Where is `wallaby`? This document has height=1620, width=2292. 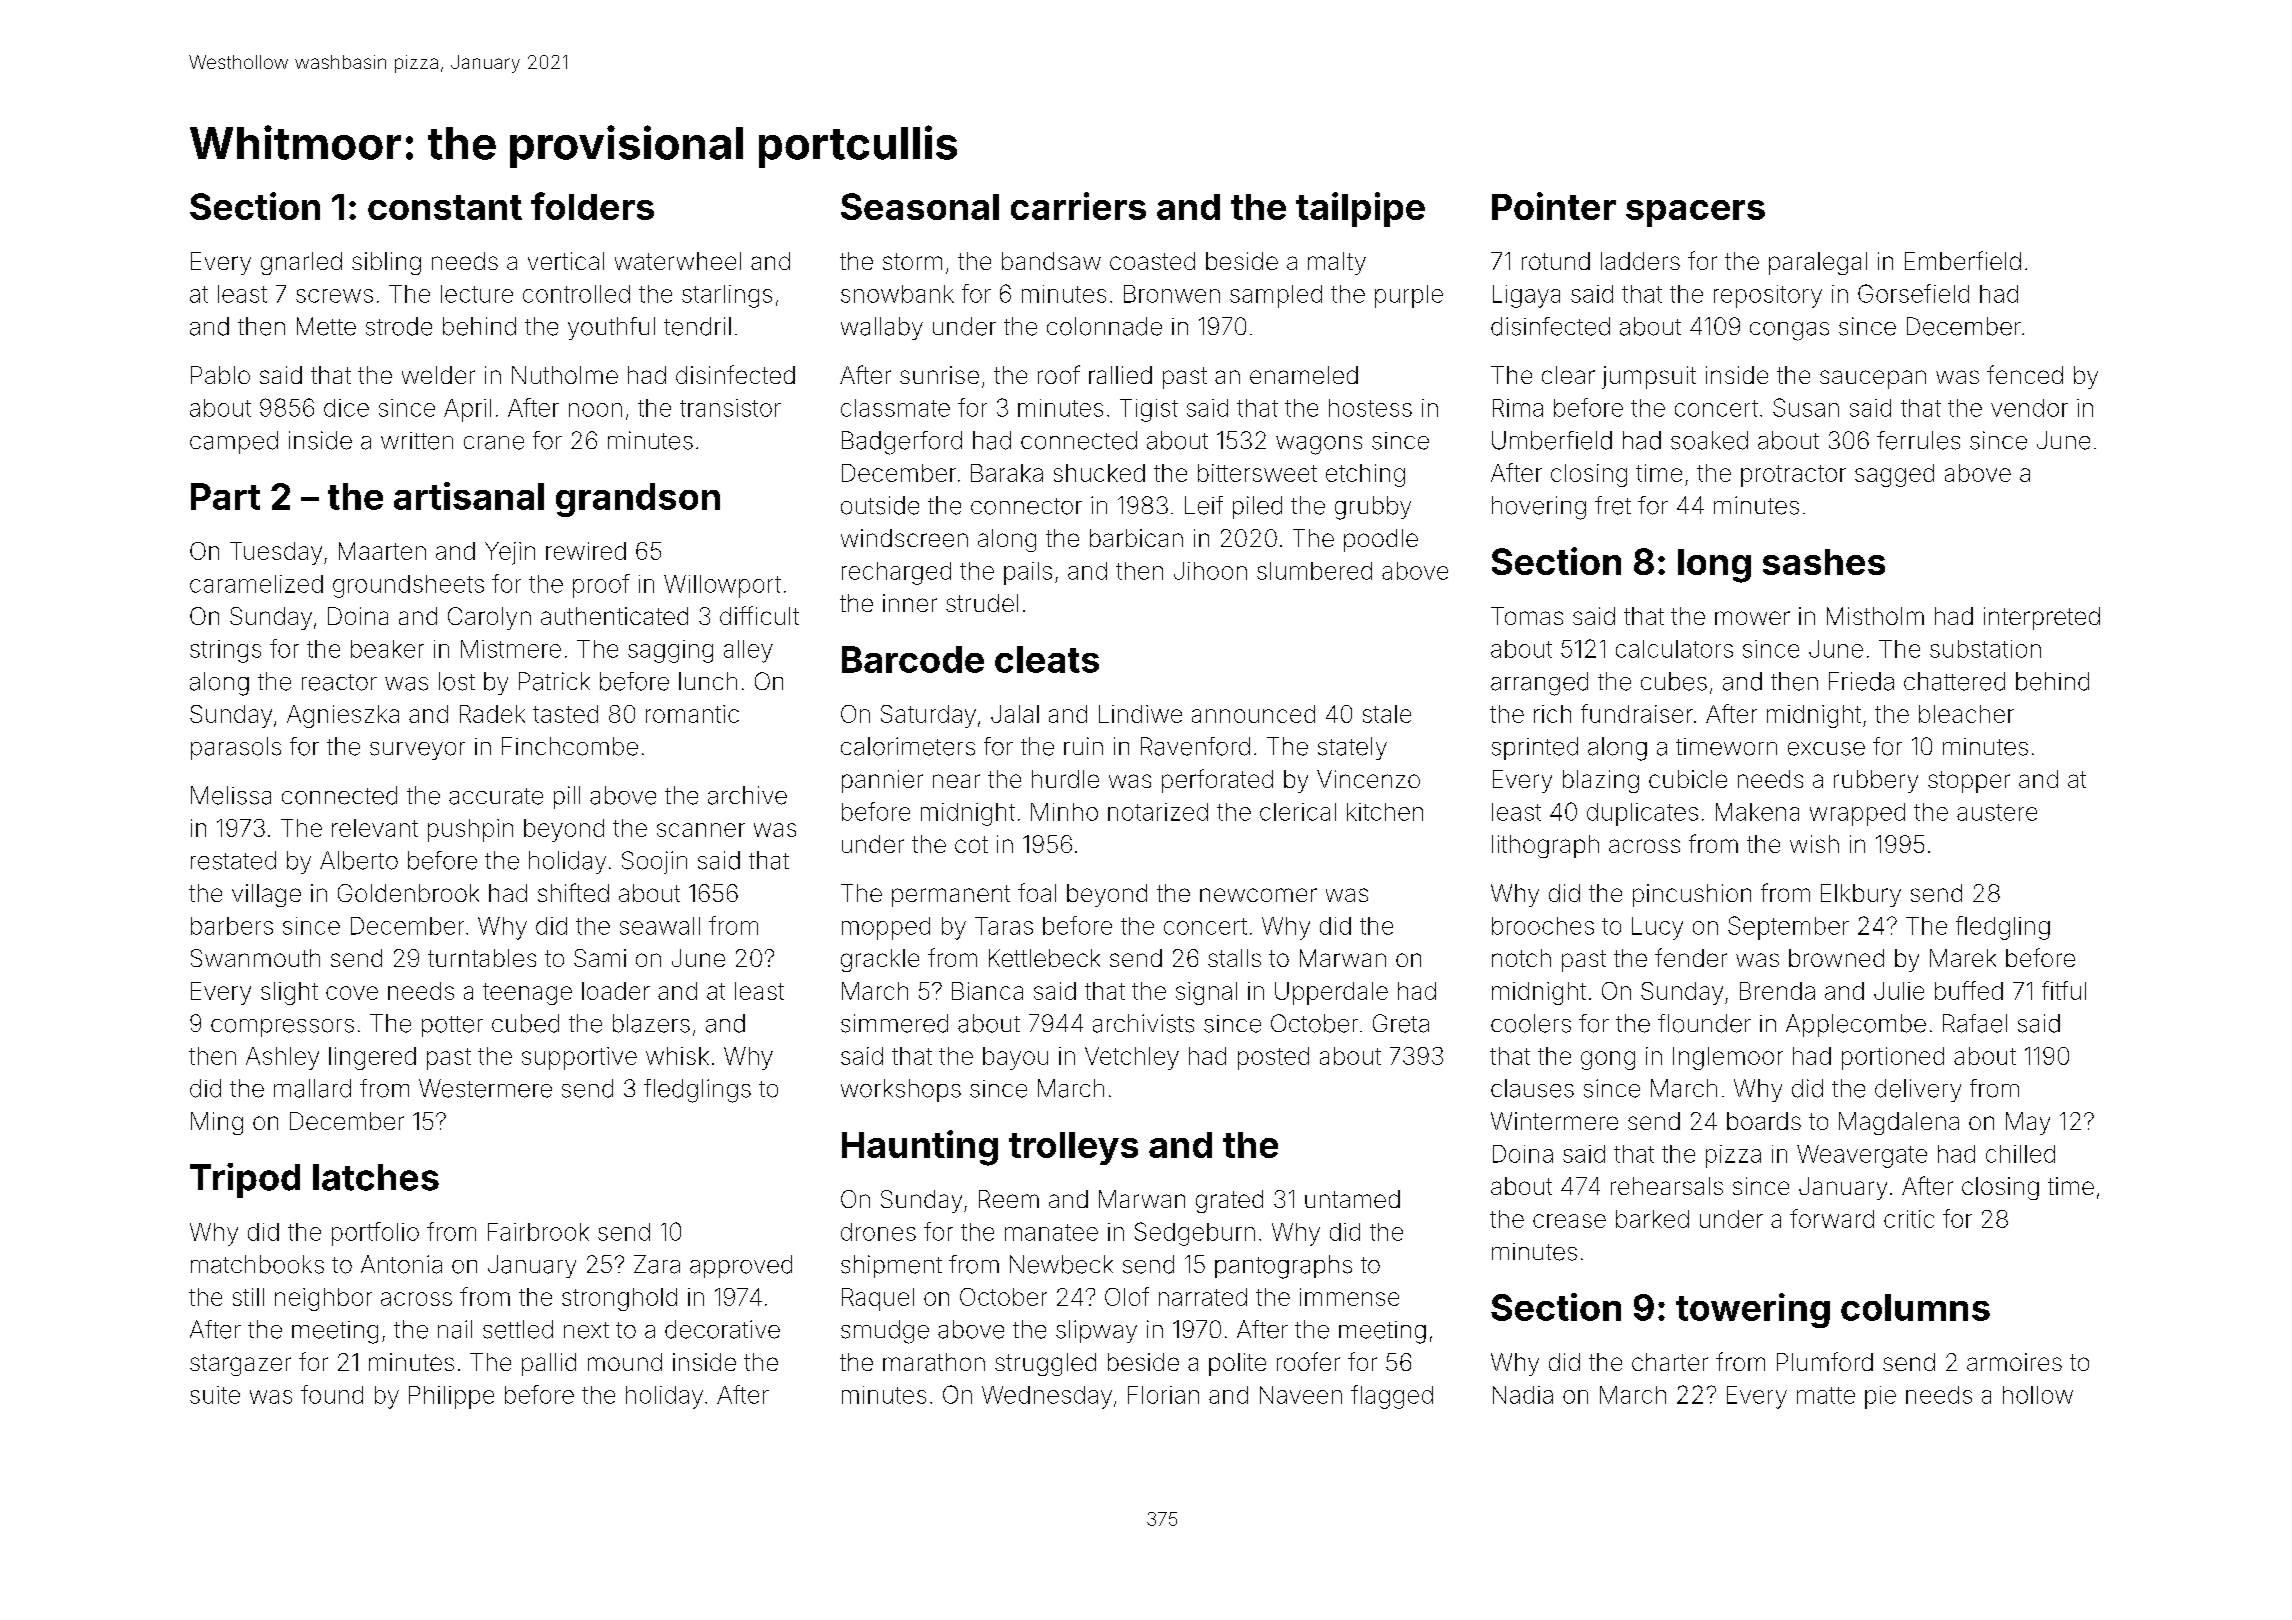 wallaby is located at coordinates (882, 328).
